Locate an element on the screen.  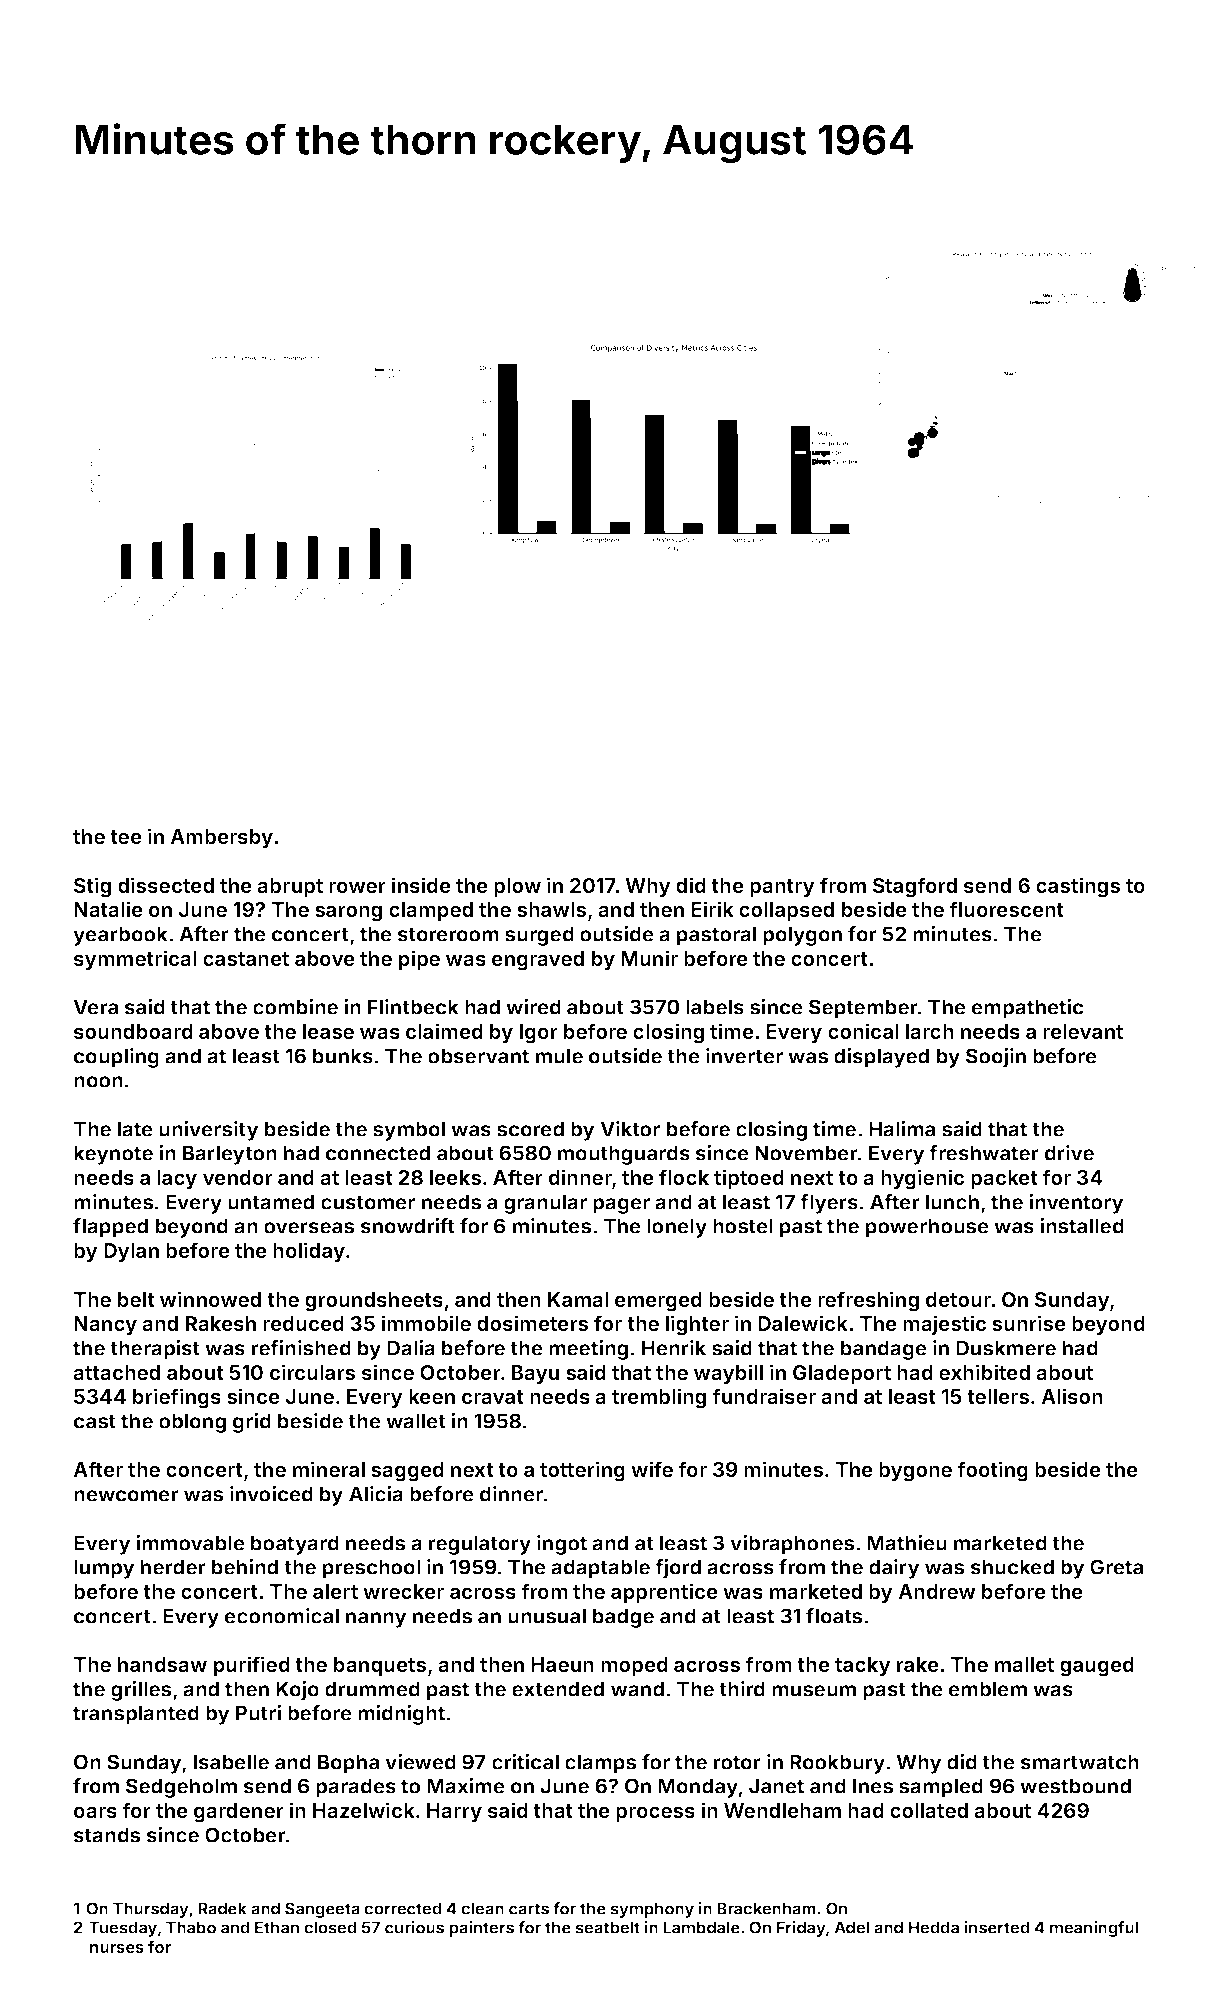
mineral is located at coordinates (329, 1469).
